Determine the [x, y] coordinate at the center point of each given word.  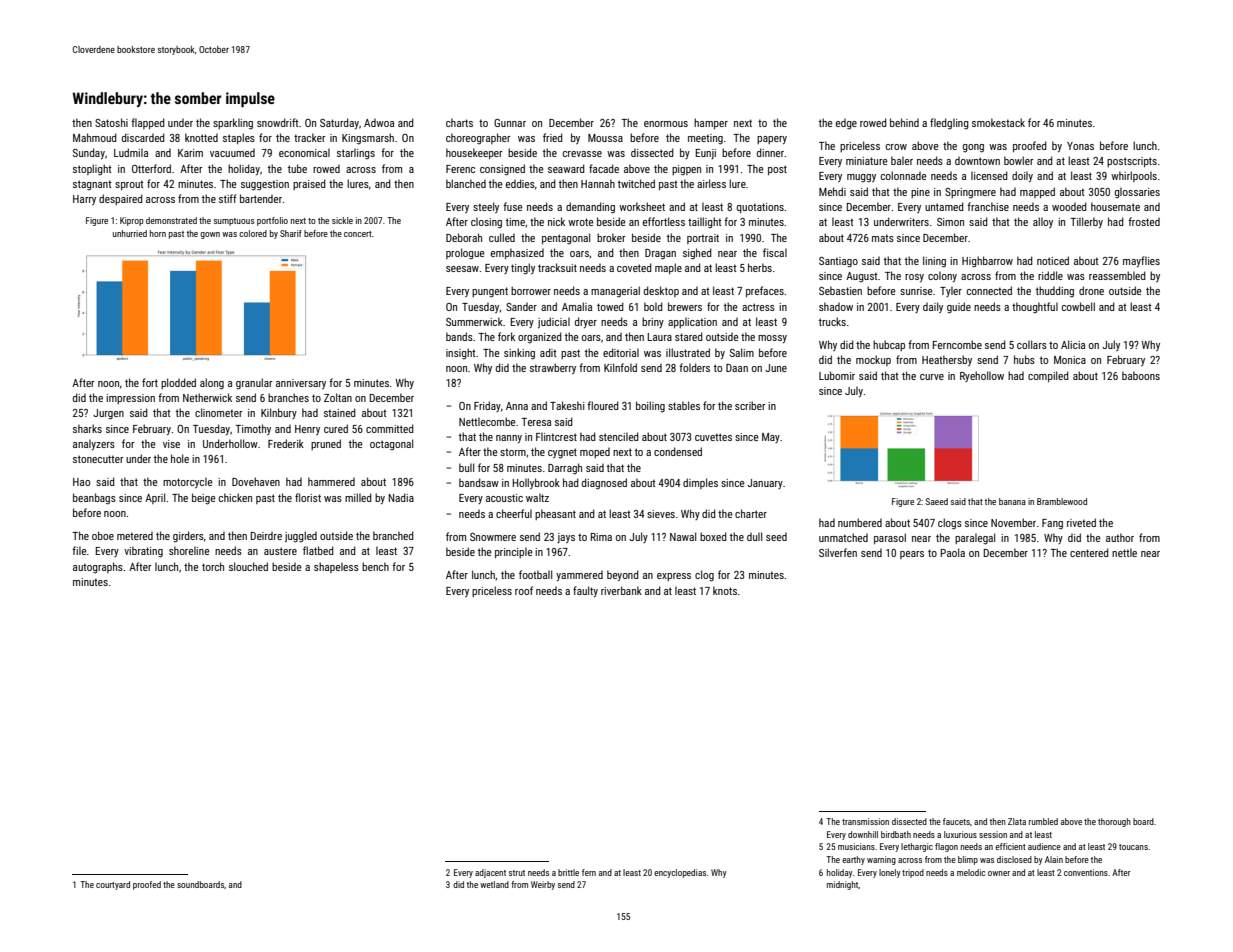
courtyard [113, 885]
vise [171, 444]
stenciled [619, 436]
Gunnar [510, 123]
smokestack [998, 122]
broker [611, 237]
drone [1091, 290]
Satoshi [111, 122]
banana [1012, 501]
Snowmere [493, 537]
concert [358, 234]
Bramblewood [1062, 501]
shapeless [336, 567]
